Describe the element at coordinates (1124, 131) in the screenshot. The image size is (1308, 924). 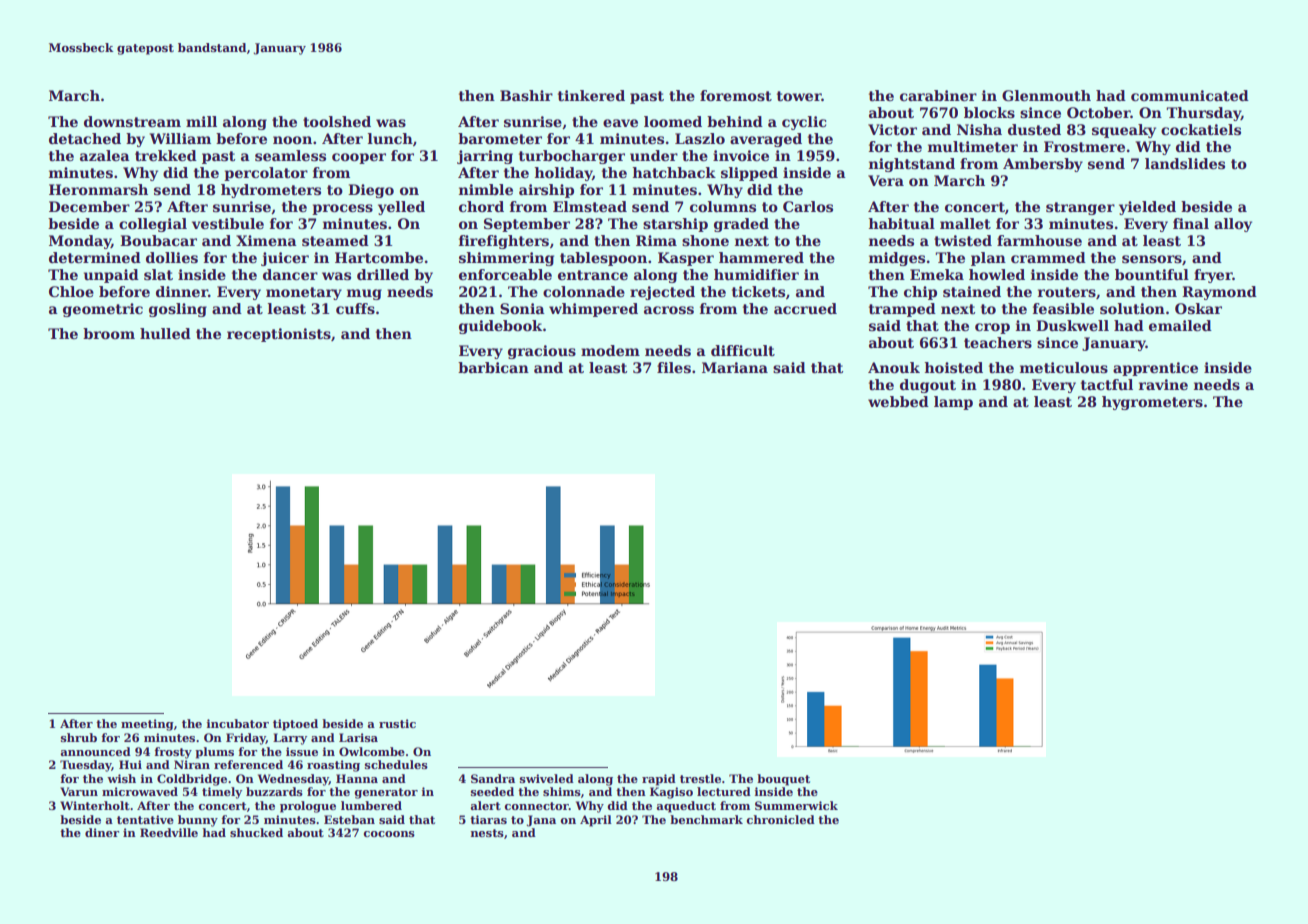
I see `squeaky` at that location.
